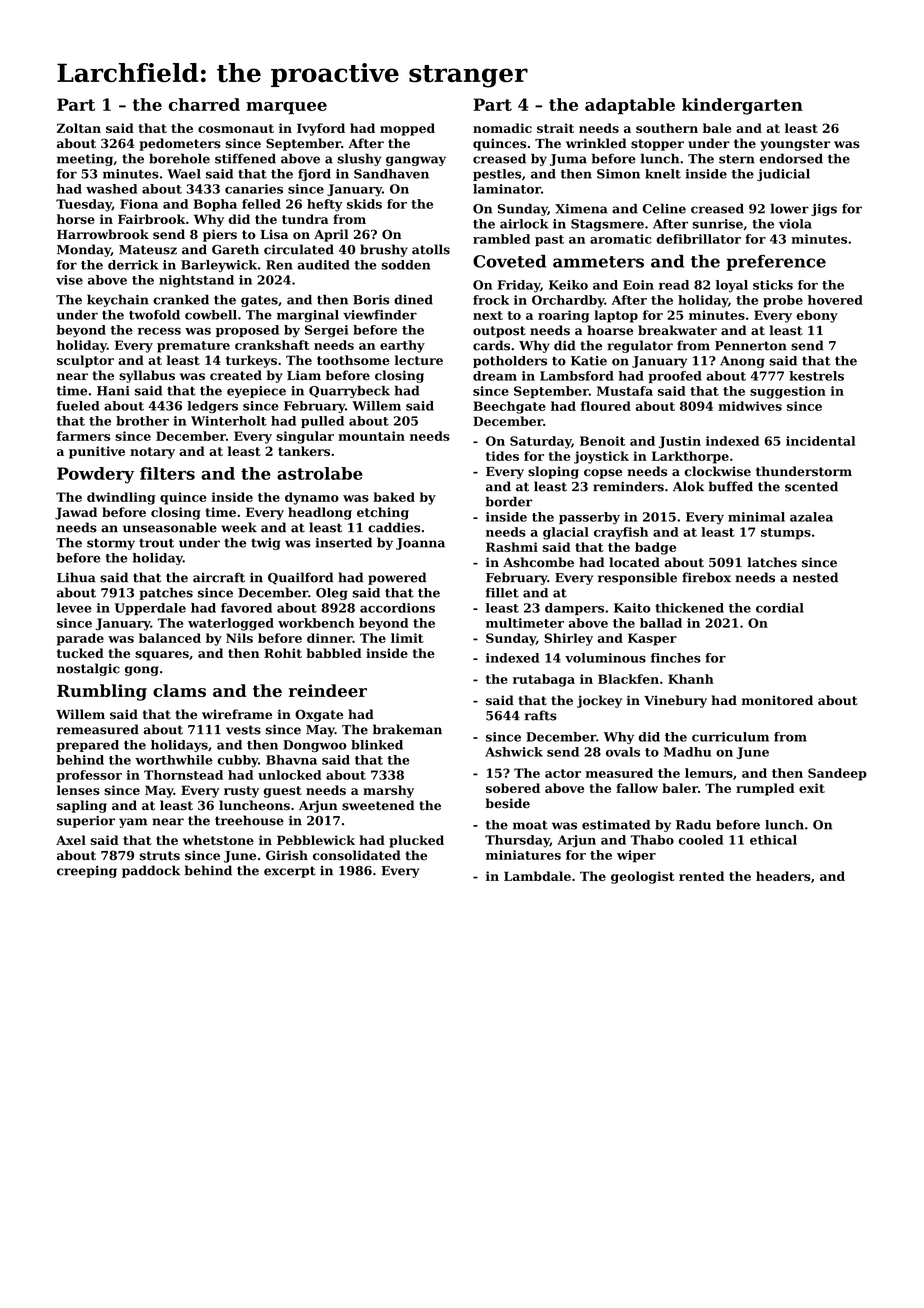 The image size is (924, 1308). I want to click on proposed, so click(247, 331).
